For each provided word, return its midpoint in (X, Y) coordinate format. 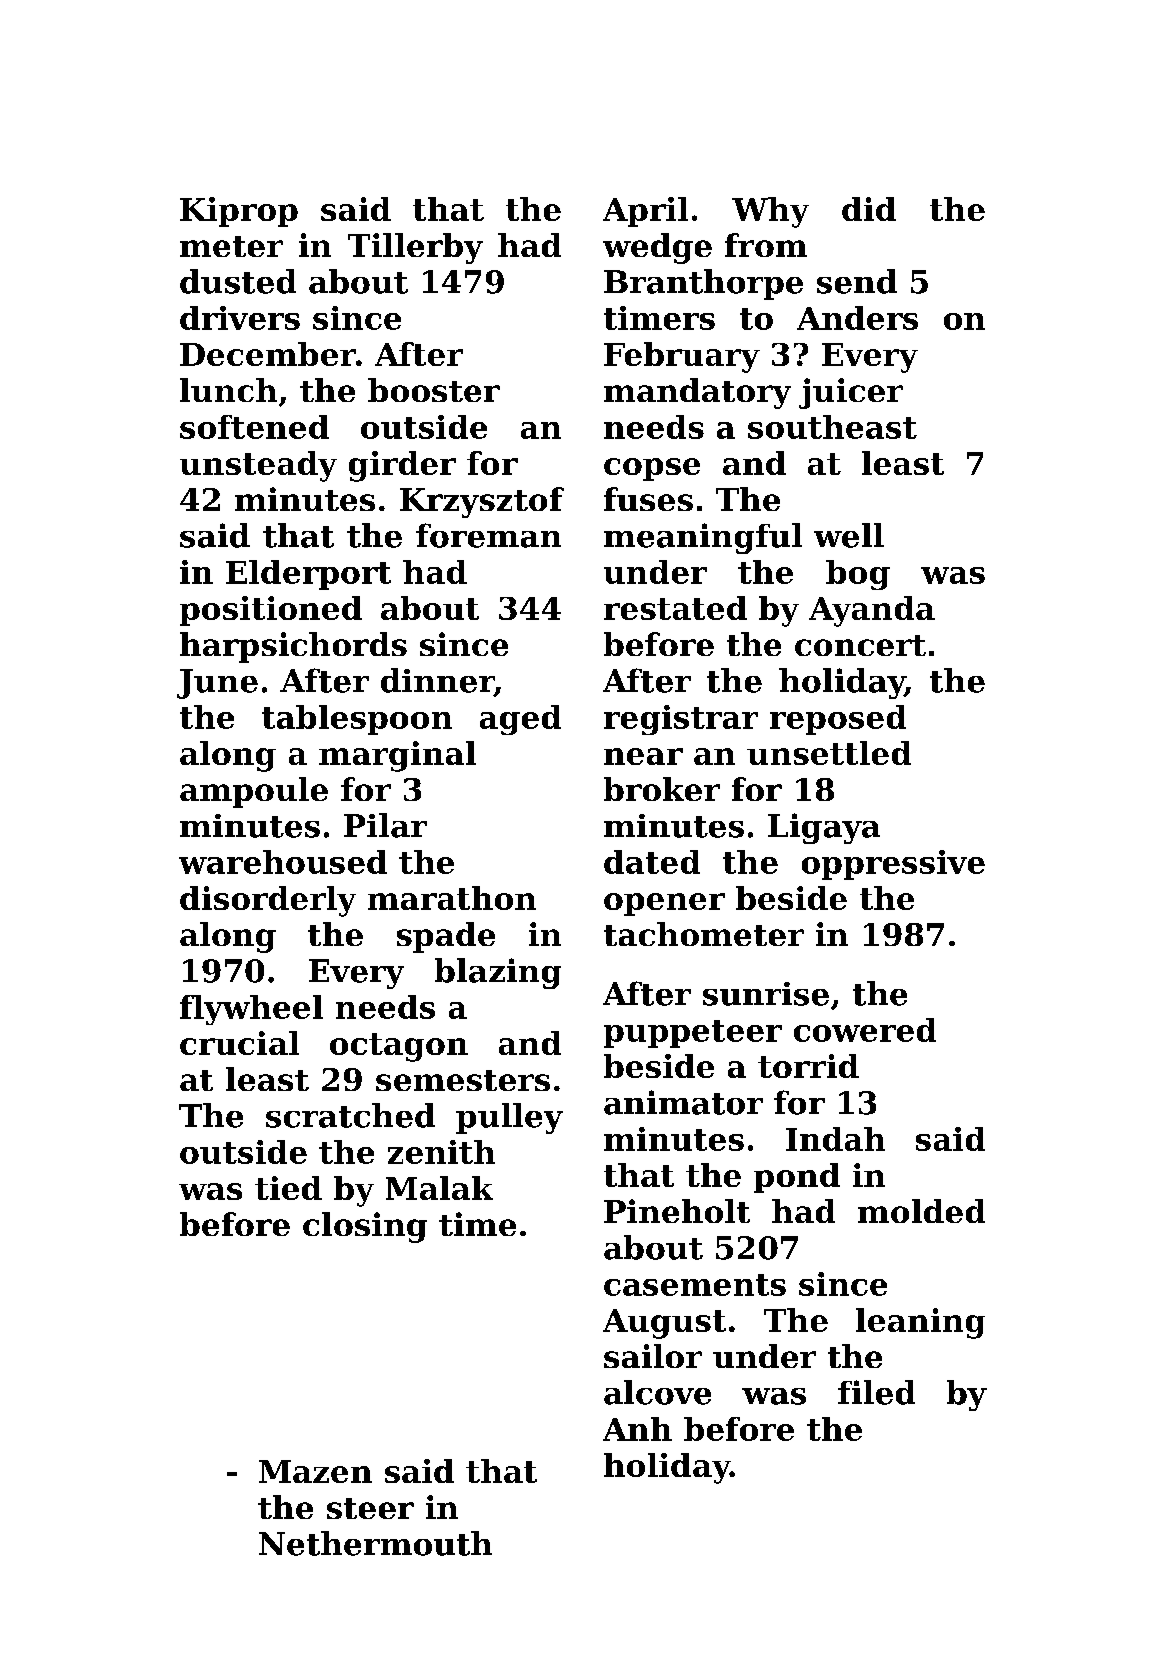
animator (683, 1102)
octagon (399, 1047)
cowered (865, 1030)
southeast (832, 427)
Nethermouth (375, 1543)
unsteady (258, 466)
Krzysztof (482, 502)
